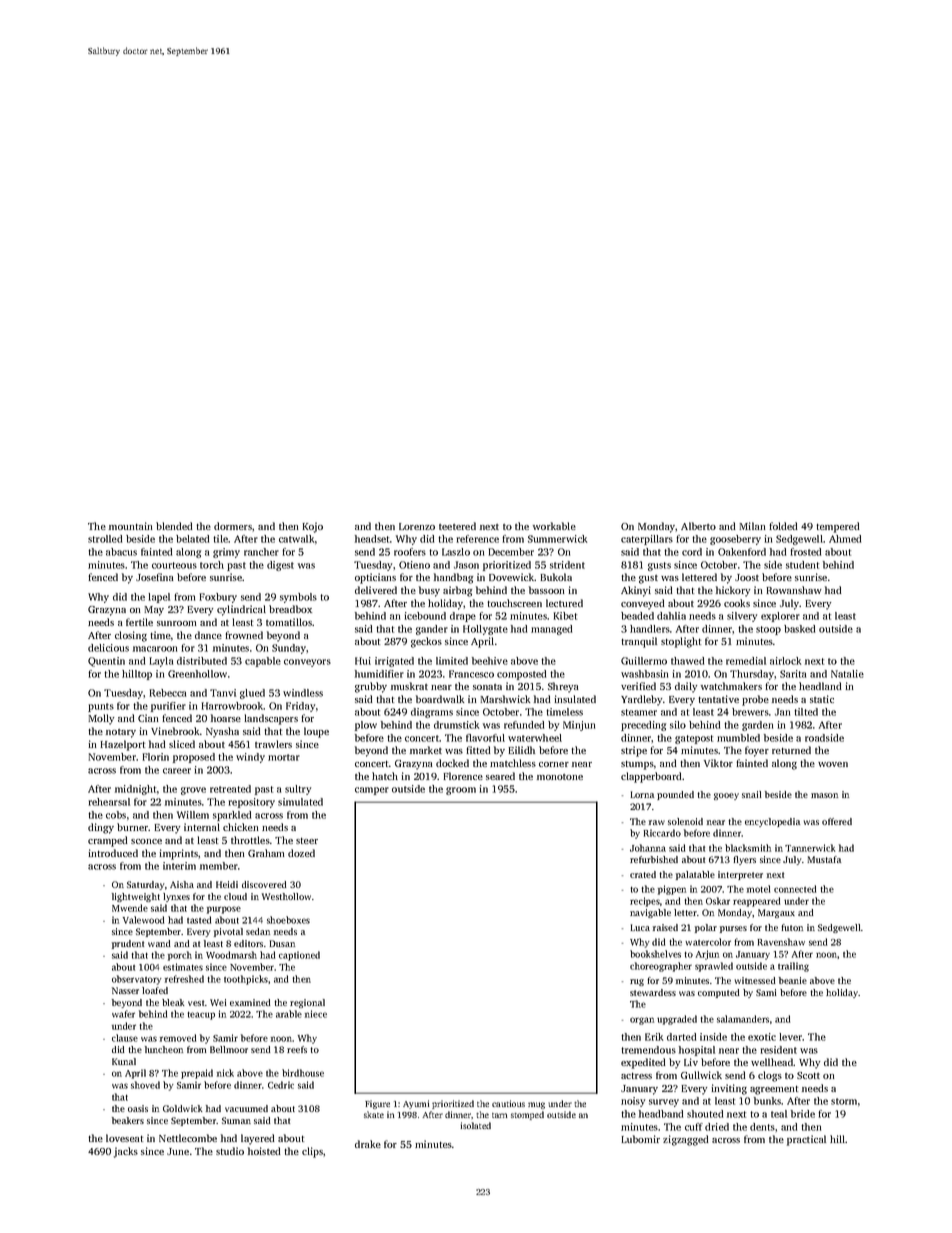 The width and height of the document is (952, 1233). I want to click on camper, so click(372, 791).
